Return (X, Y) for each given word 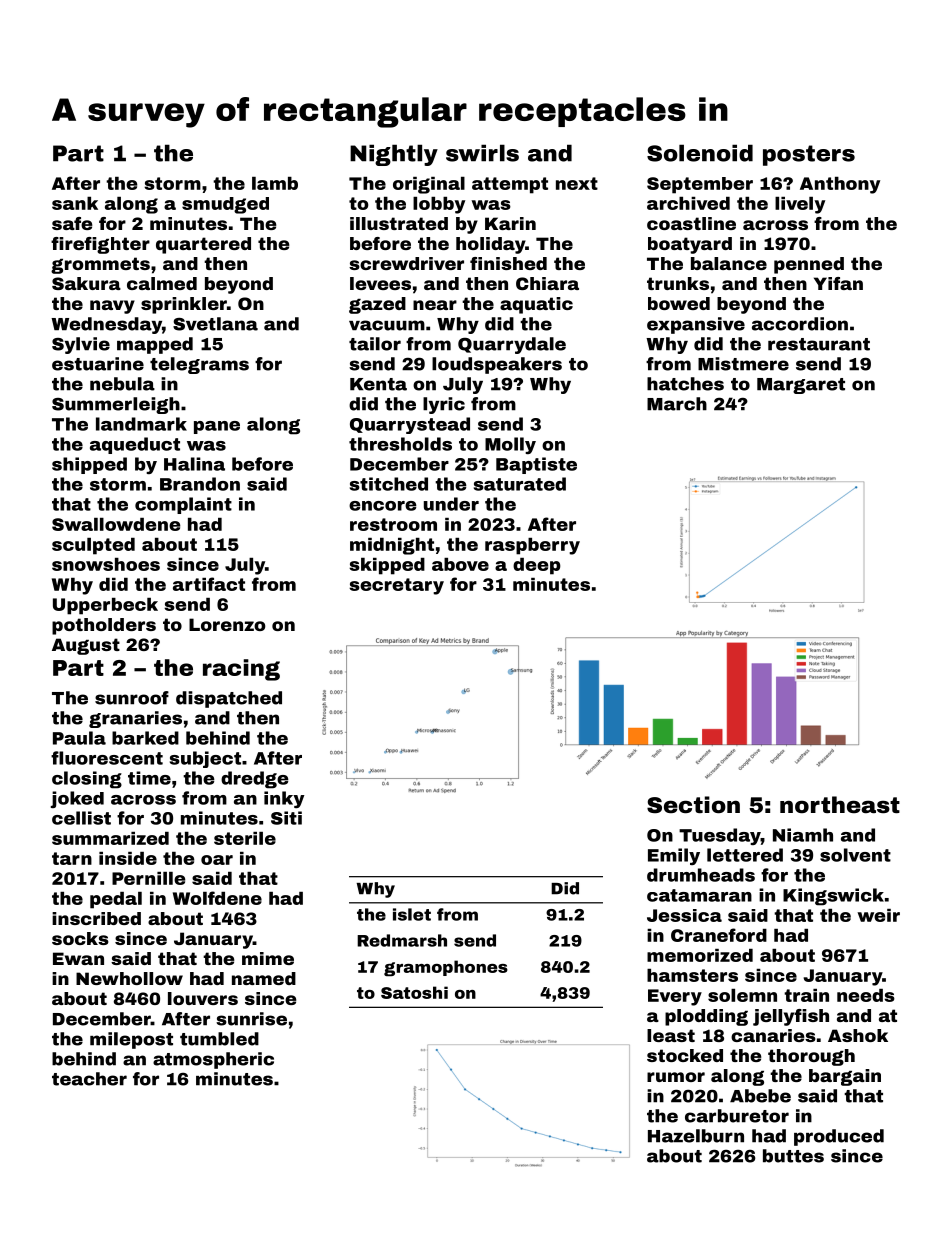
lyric (444, 405)
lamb (275, 183)
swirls (482, 153)
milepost (131, 1040)
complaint (183, 505)
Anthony (840, 185)
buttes (793, 1156)
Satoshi (414, 992)
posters (809, 155)
